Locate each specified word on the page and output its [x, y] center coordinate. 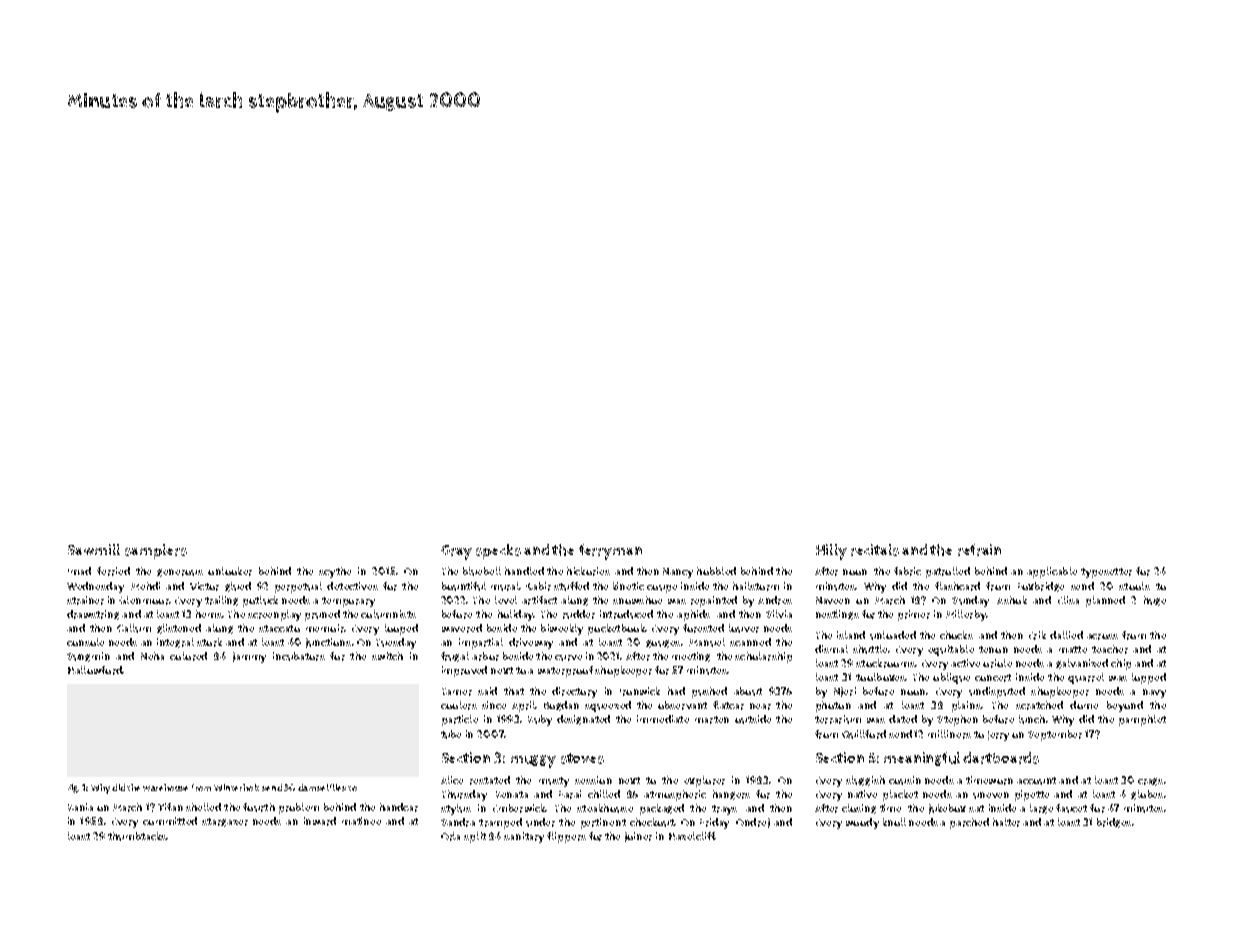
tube [451, 734]
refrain [979, 550]
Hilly [831, 552]
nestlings [837, 615]
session [593, 780]
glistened [179, 629]
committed [170, 821]
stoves [582, 758]
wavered [462, 628]
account [1036, 781]
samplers [156, 551]
